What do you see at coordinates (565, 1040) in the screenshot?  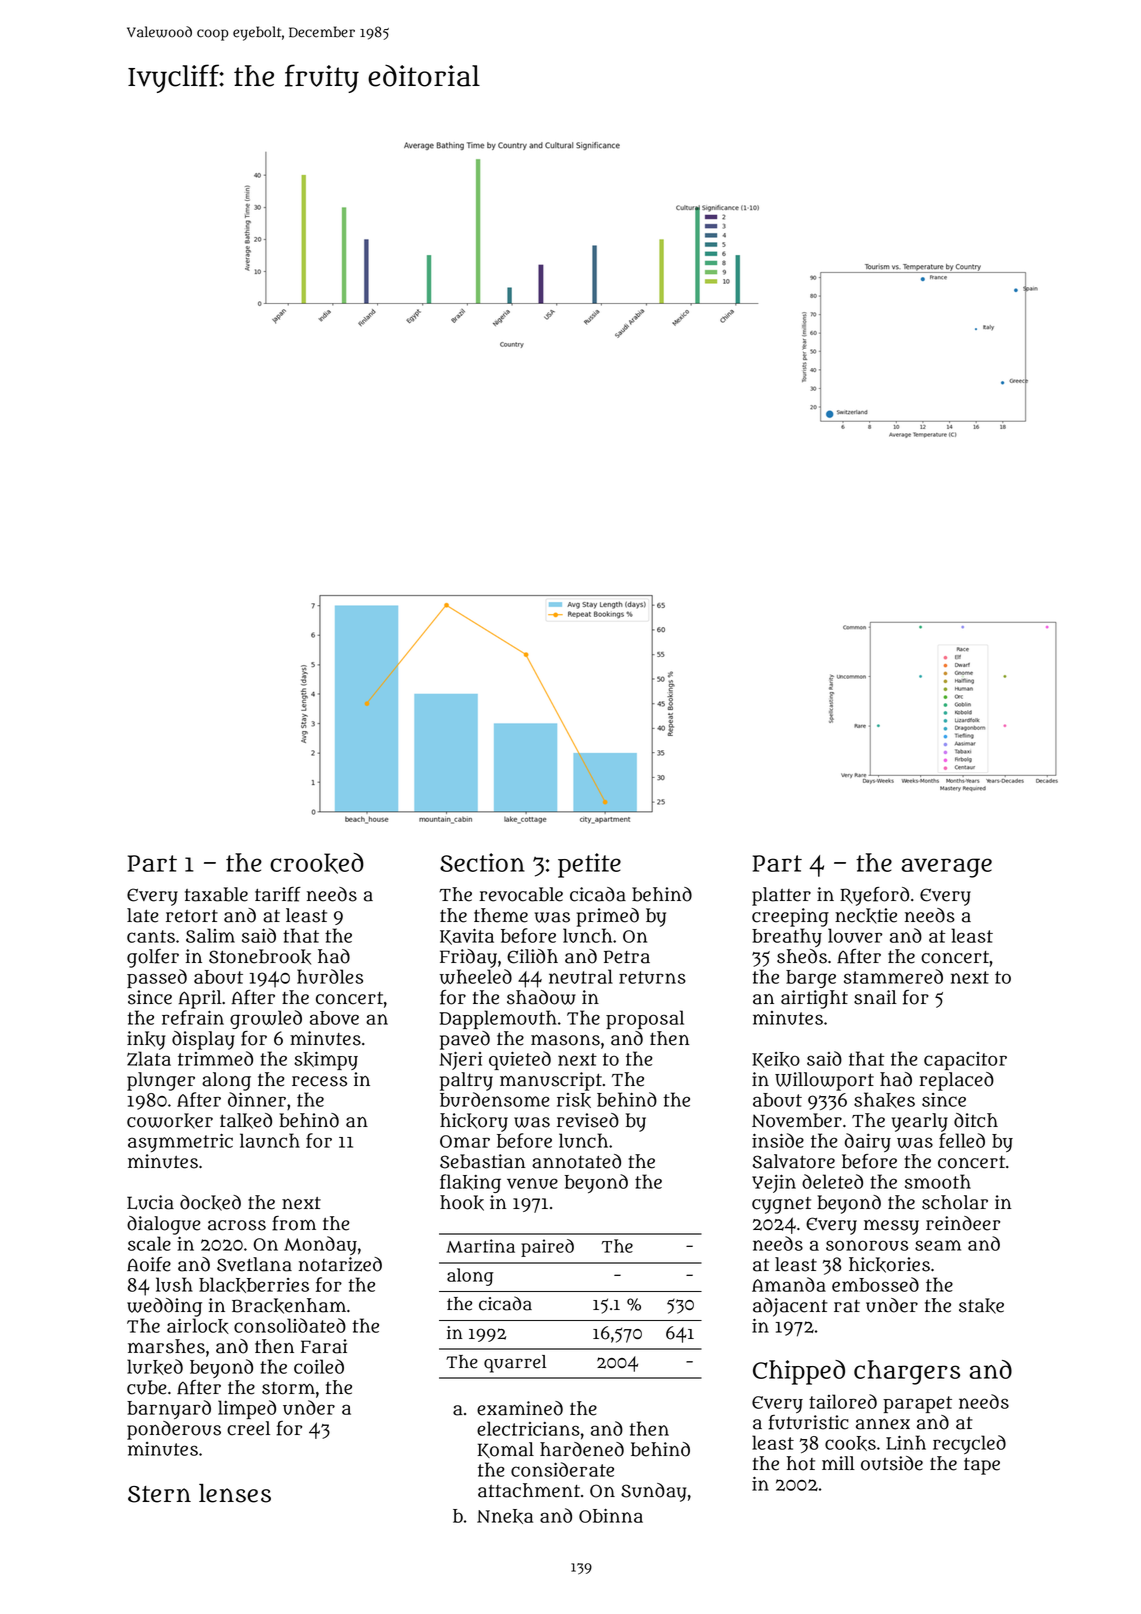 I see `masons` at bounding box center [565, 1040].
